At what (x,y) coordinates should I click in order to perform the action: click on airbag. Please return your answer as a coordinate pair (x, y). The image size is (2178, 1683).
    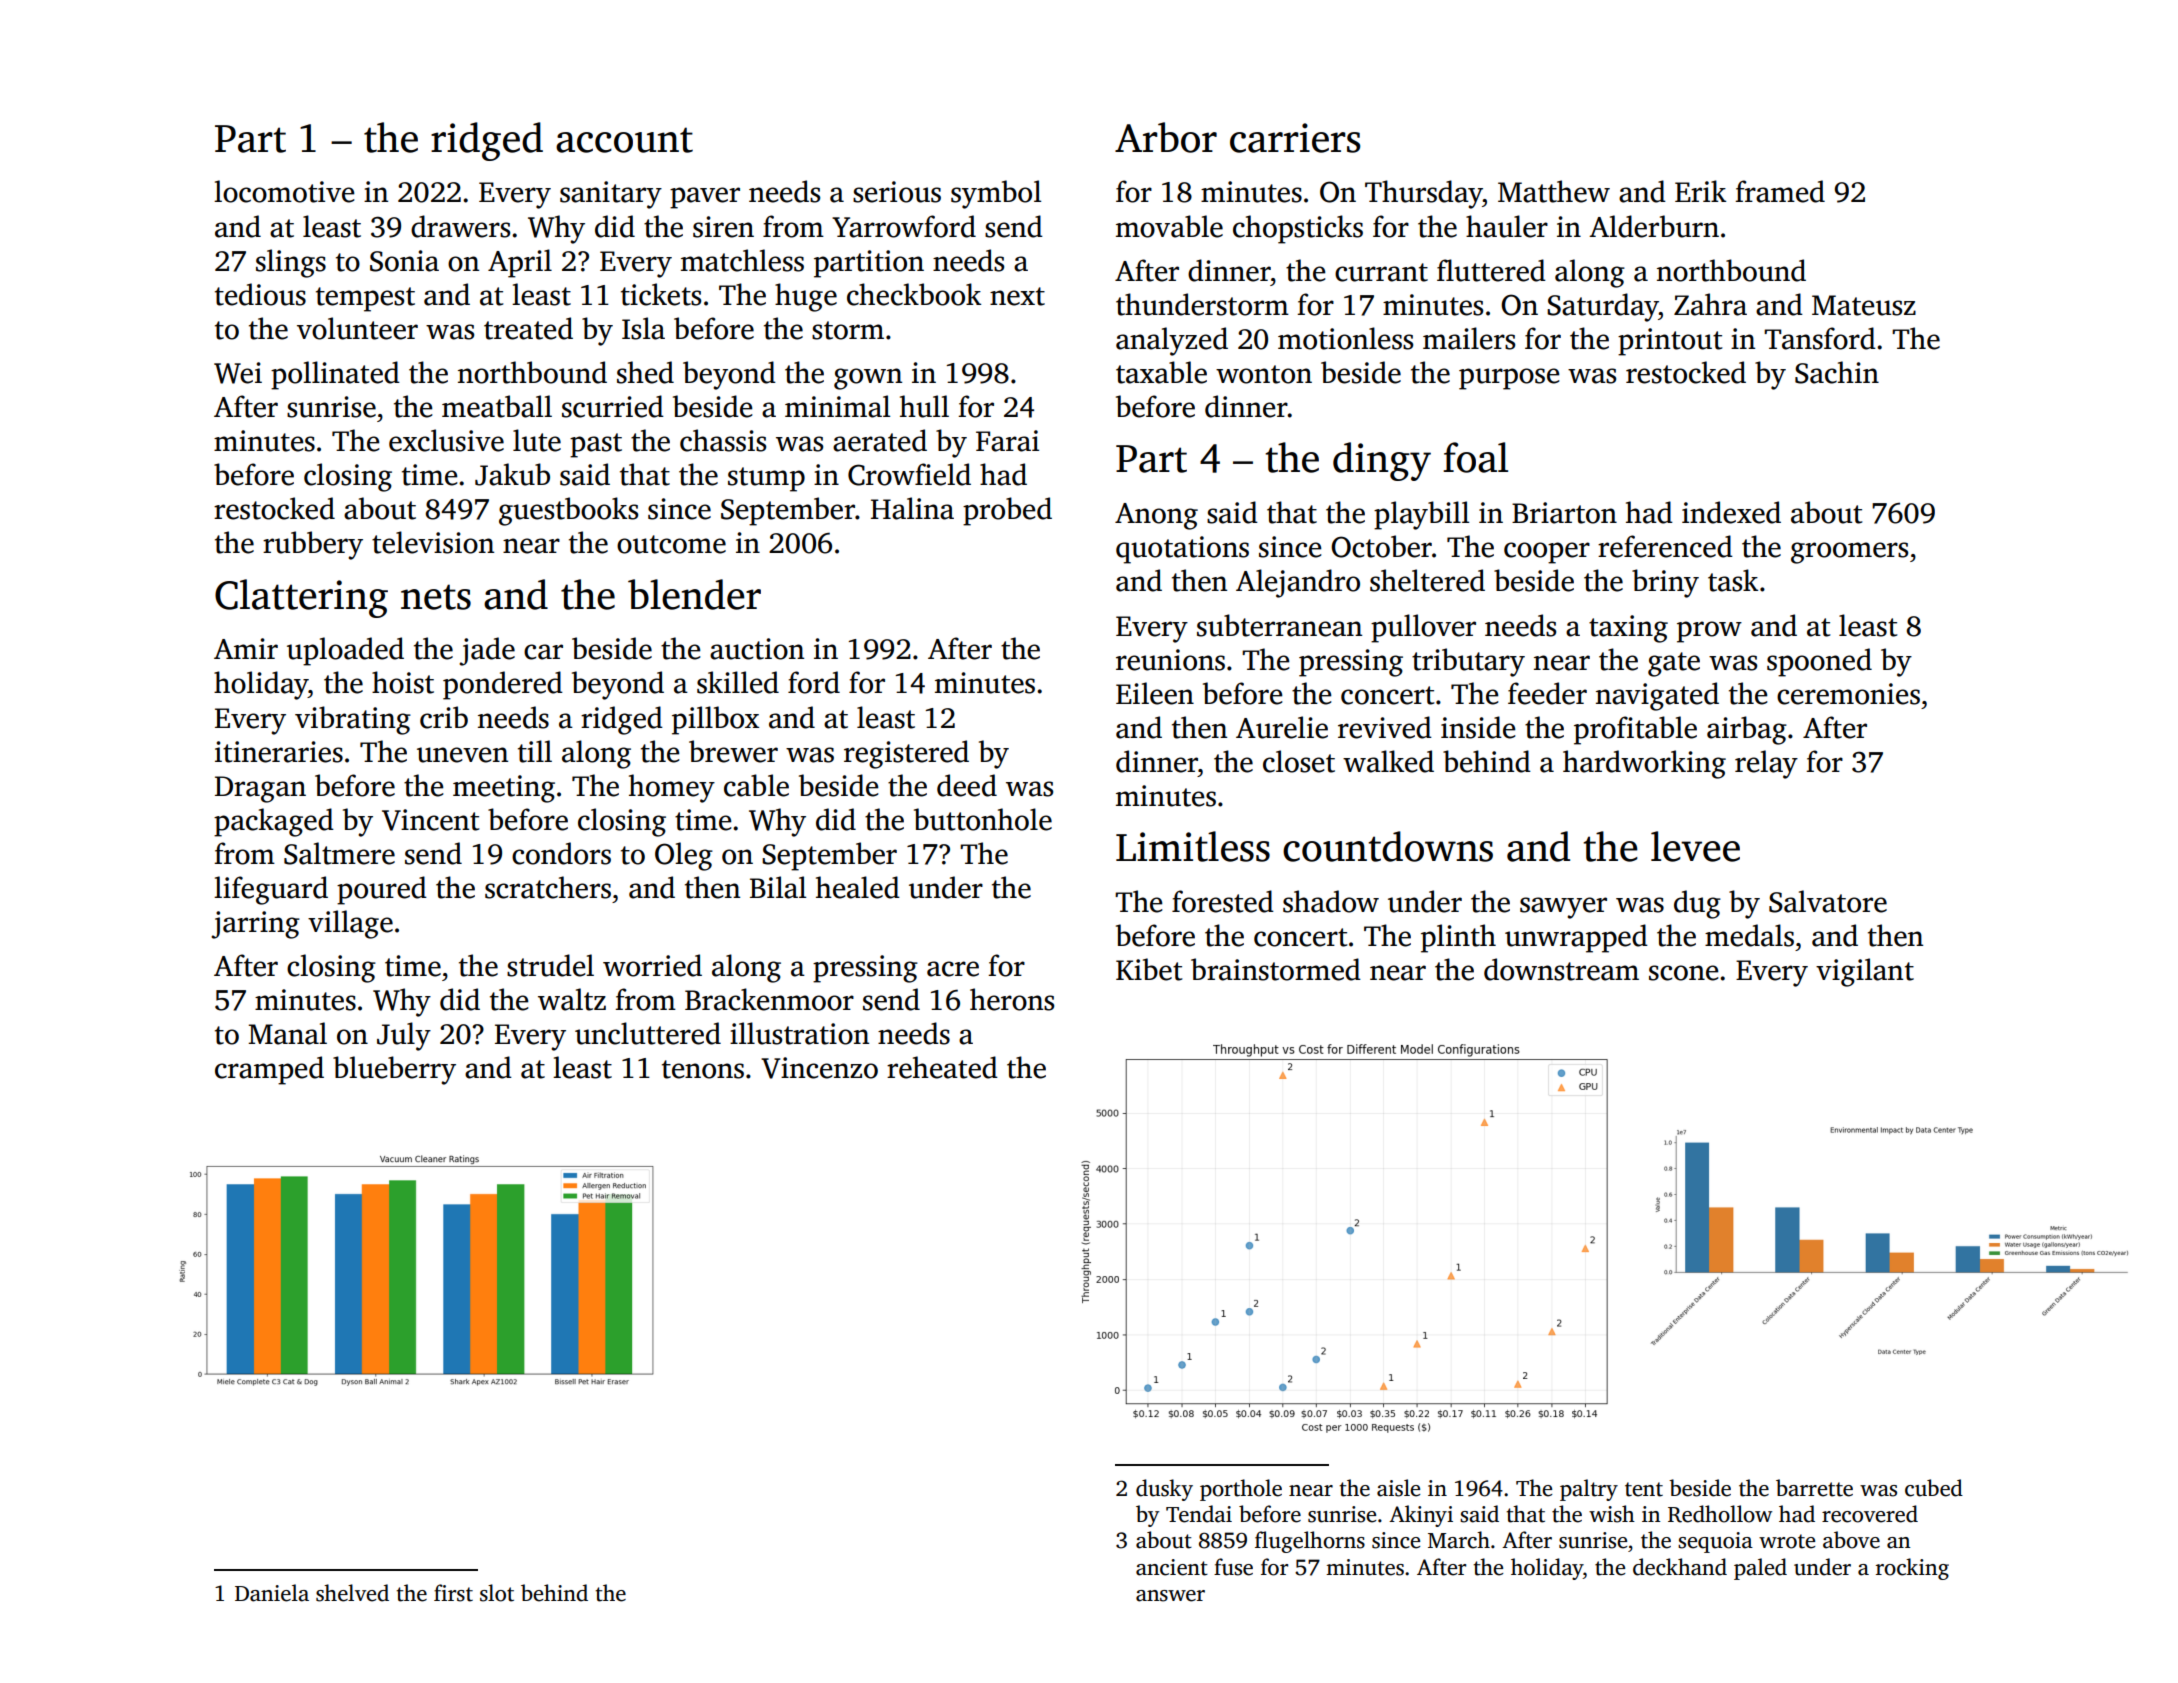
    Looking at the image, I should click on (1747, 730).
